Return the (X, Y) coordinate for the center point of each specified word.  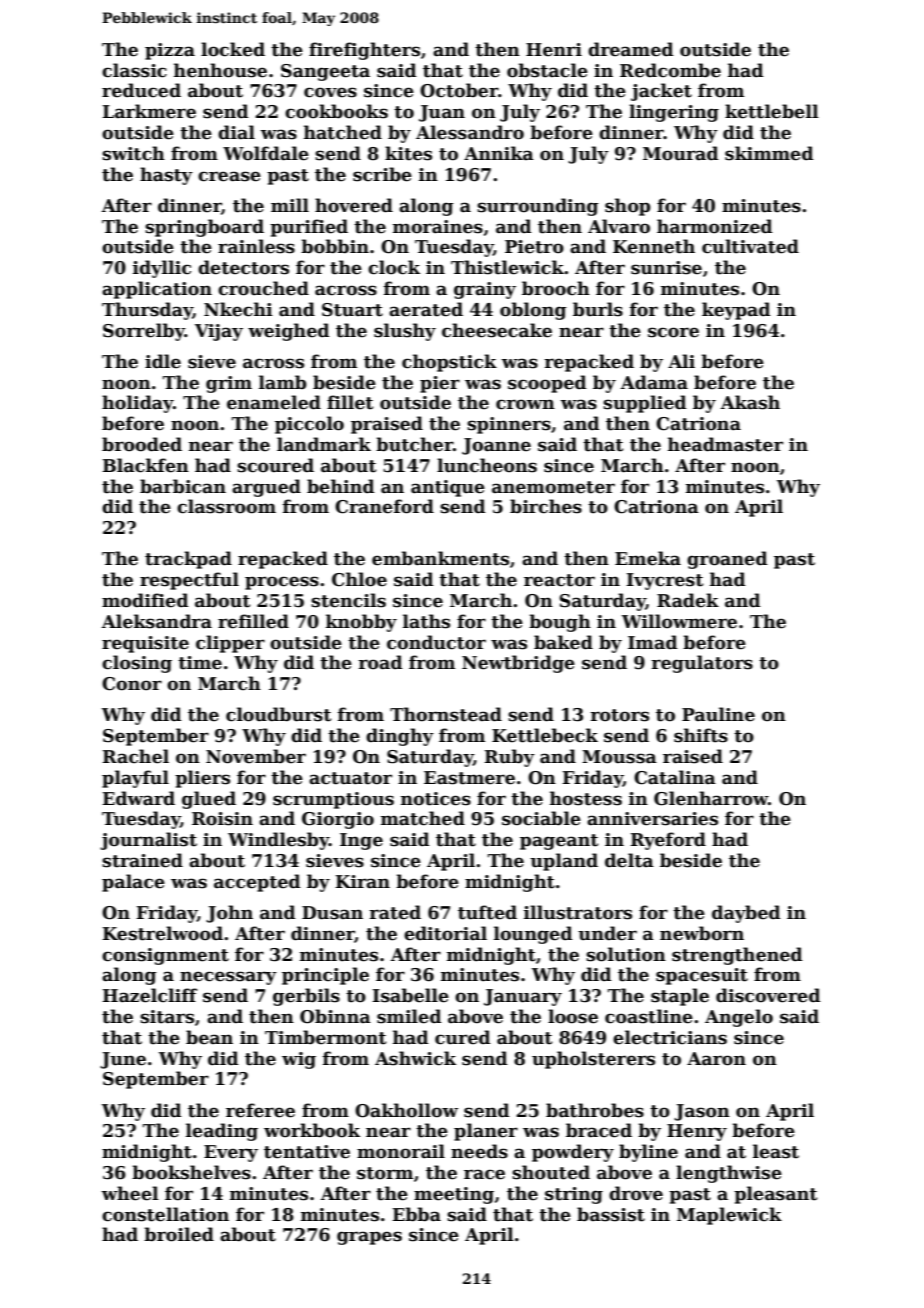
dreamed (630, 49)
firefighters (364, 51)
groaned (727, 560)
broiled (179, 1234)
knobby (361, 623)
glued (209, 800)
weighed (288, 332)
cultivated (750, 246)
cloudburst (279, 714)
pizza (170, 51)
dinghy (400, 737)
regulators (702, 664)
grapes (369, 1238)
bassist (611, 1214)
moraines (438, 227)
